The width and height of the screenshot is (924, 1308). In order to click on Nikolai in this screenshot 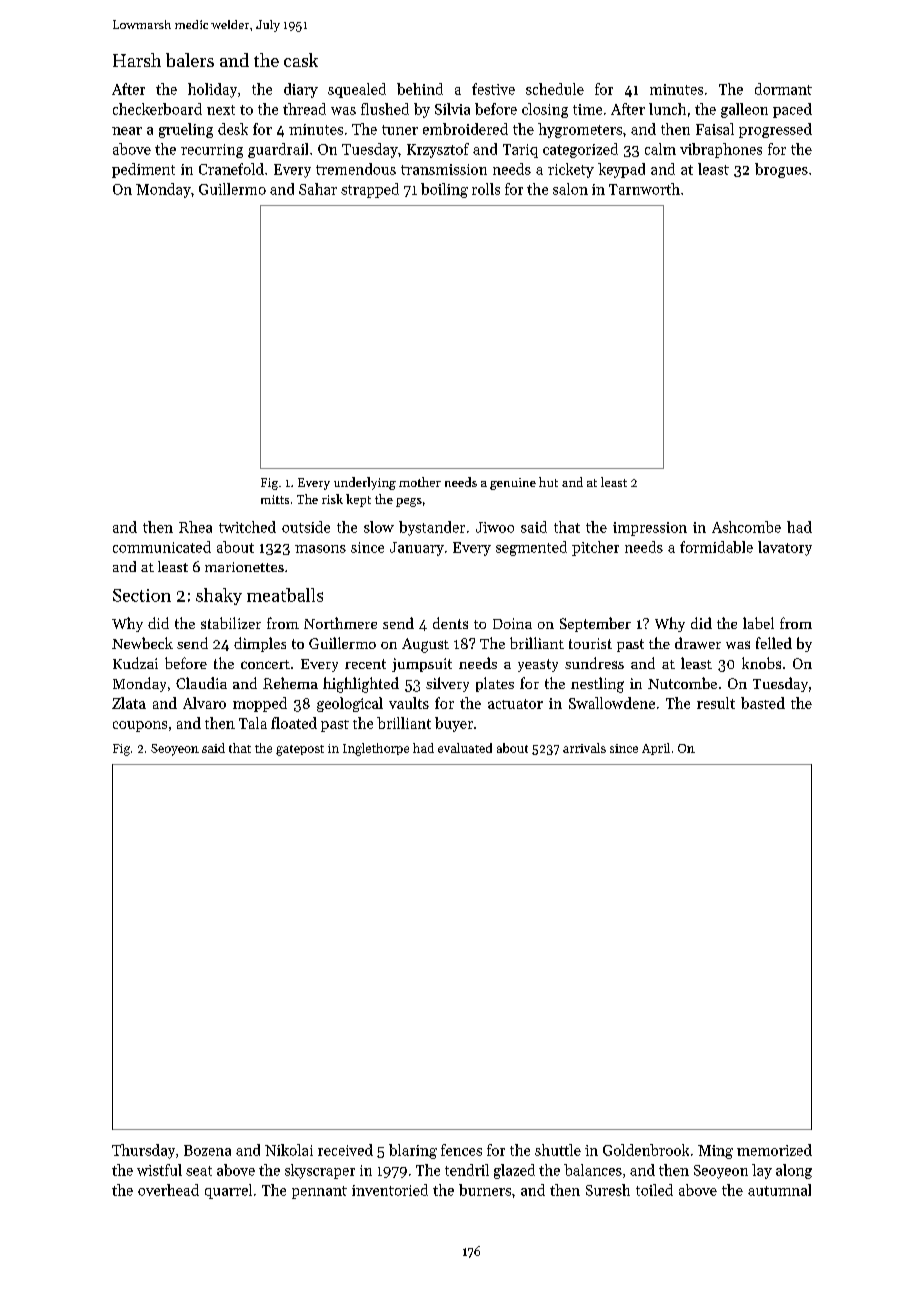, I will do `click(289, 1150)`.
